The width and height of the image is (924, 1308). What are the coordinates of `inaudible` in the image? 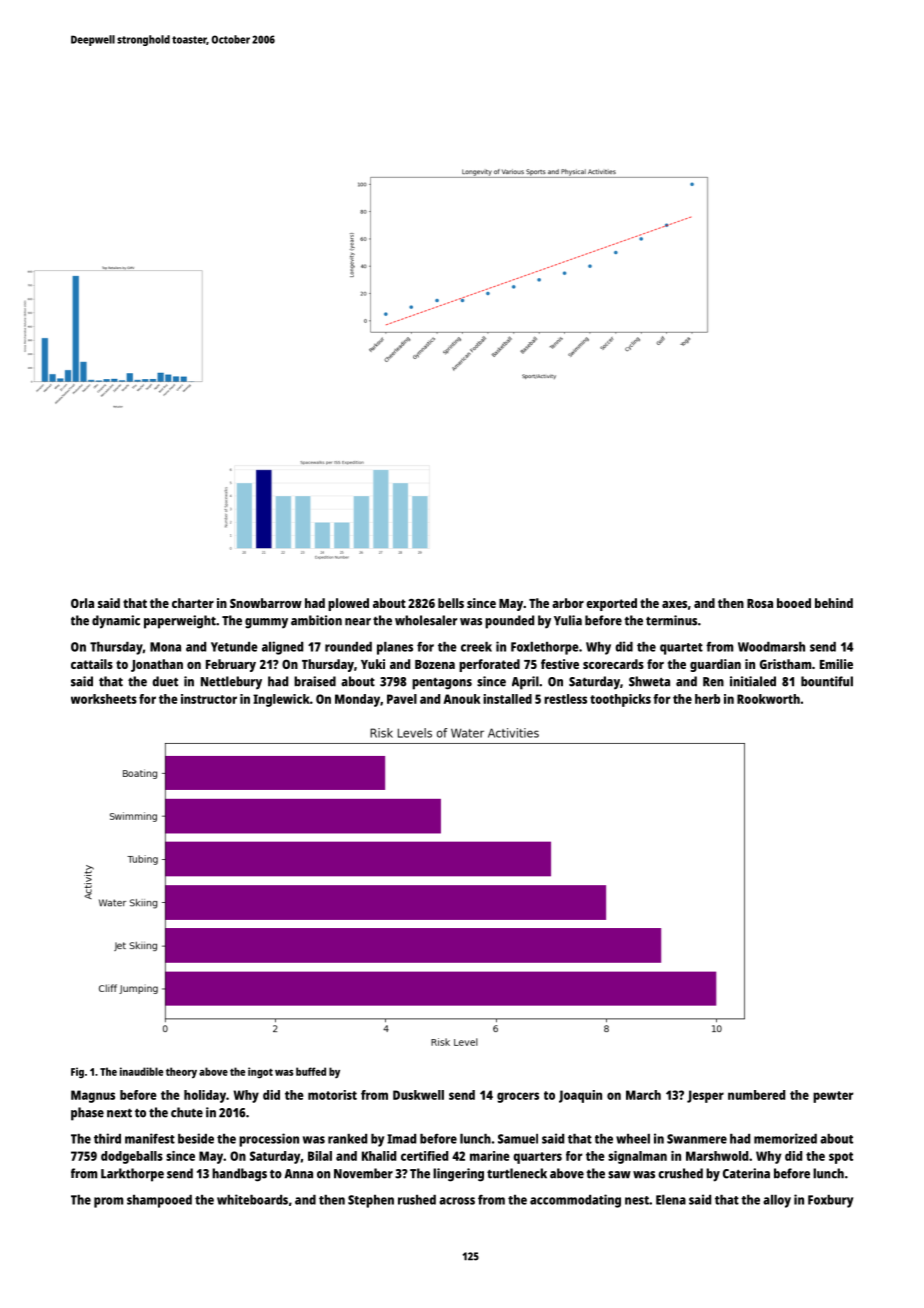 It's located at (141, 1071).
